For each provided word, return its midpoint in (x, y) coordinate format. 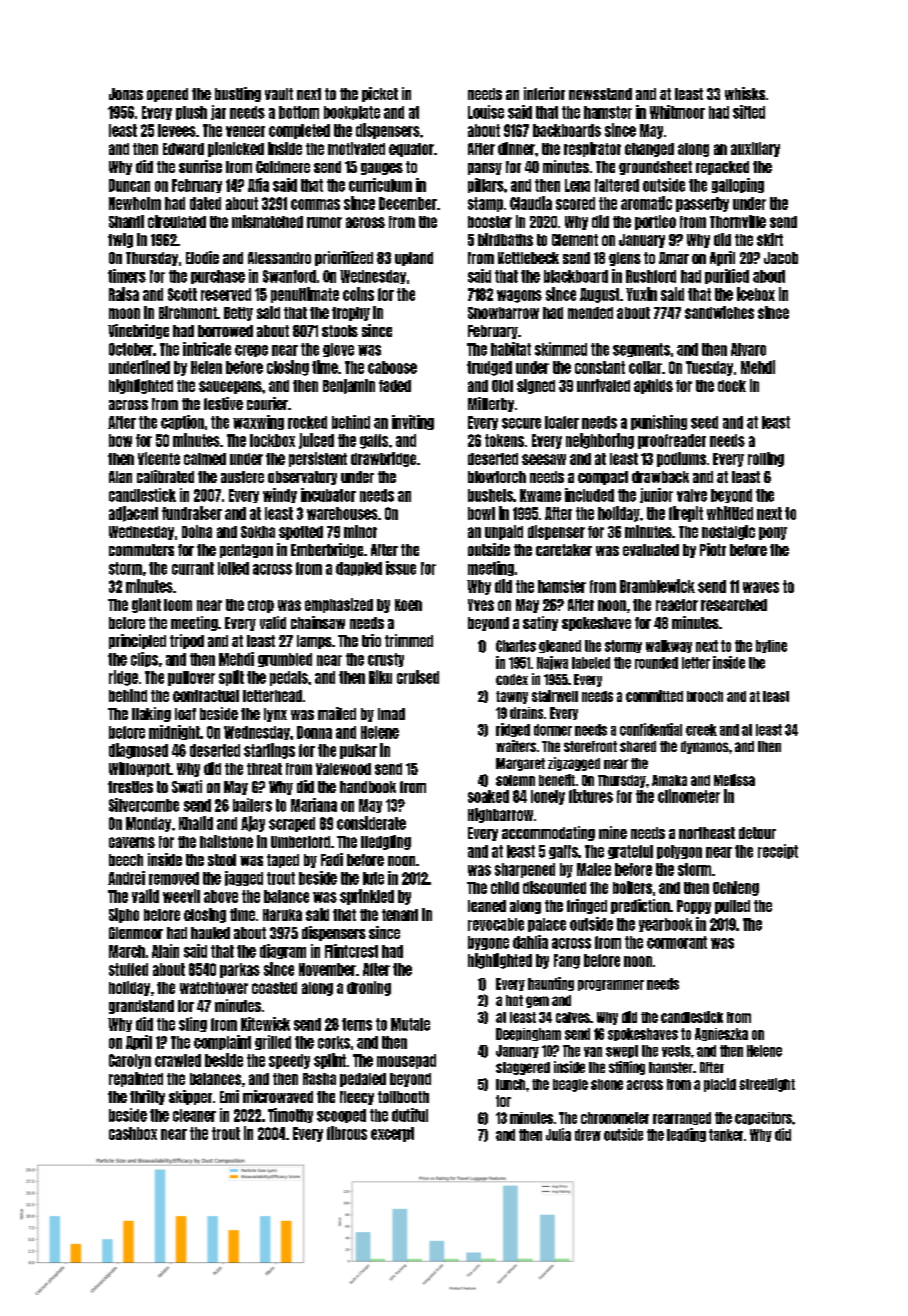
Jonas (126, 94)
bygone (488, 943)
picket (380, 94)
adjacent (133, 514)
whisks (745, 93)
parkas (240, 970)
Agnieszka (721, 1034)
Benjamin (349, 386)
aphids (653, 386)
